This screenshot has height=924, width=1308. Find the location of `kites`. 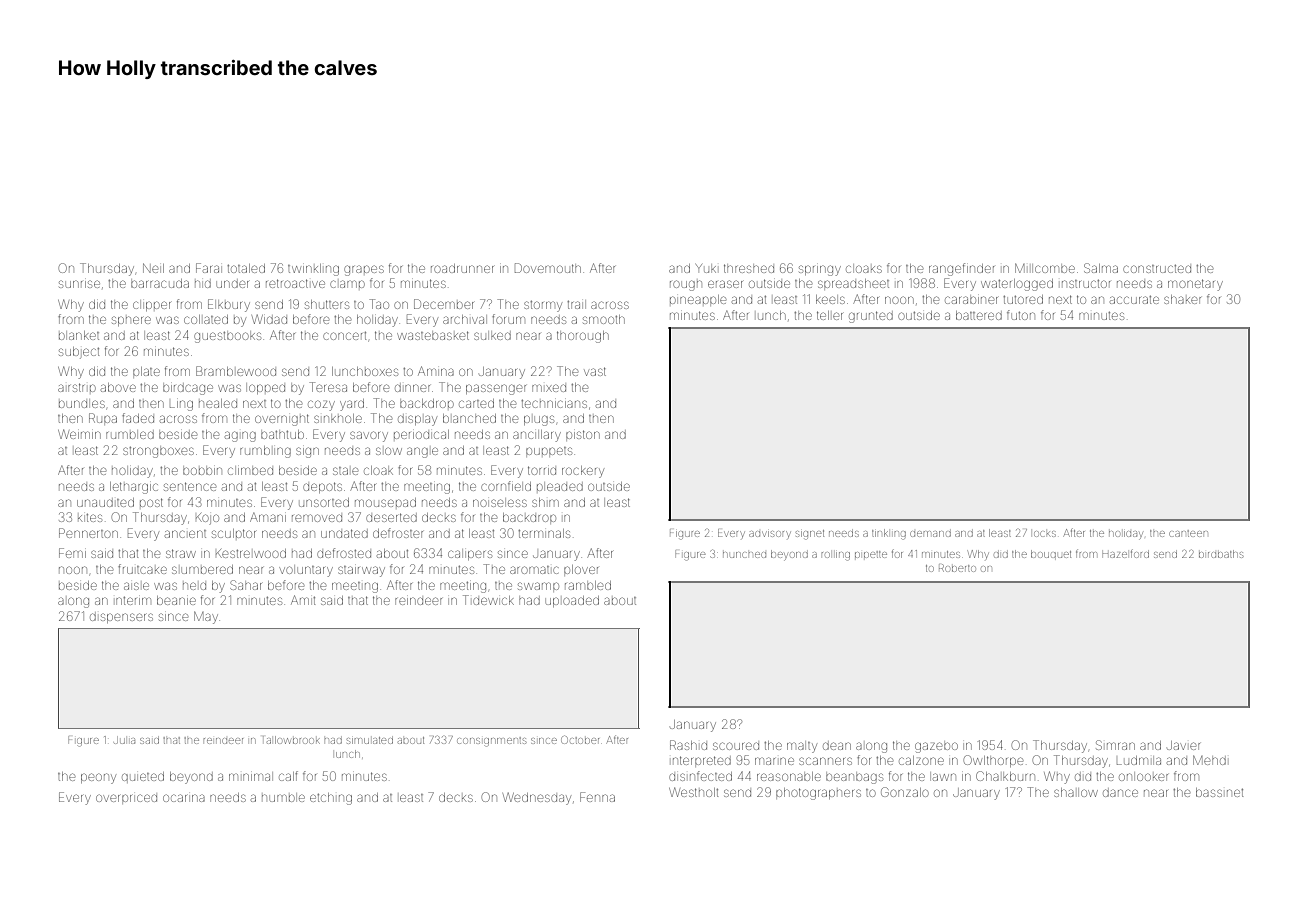

kites is located at coordinates (90, 518).
